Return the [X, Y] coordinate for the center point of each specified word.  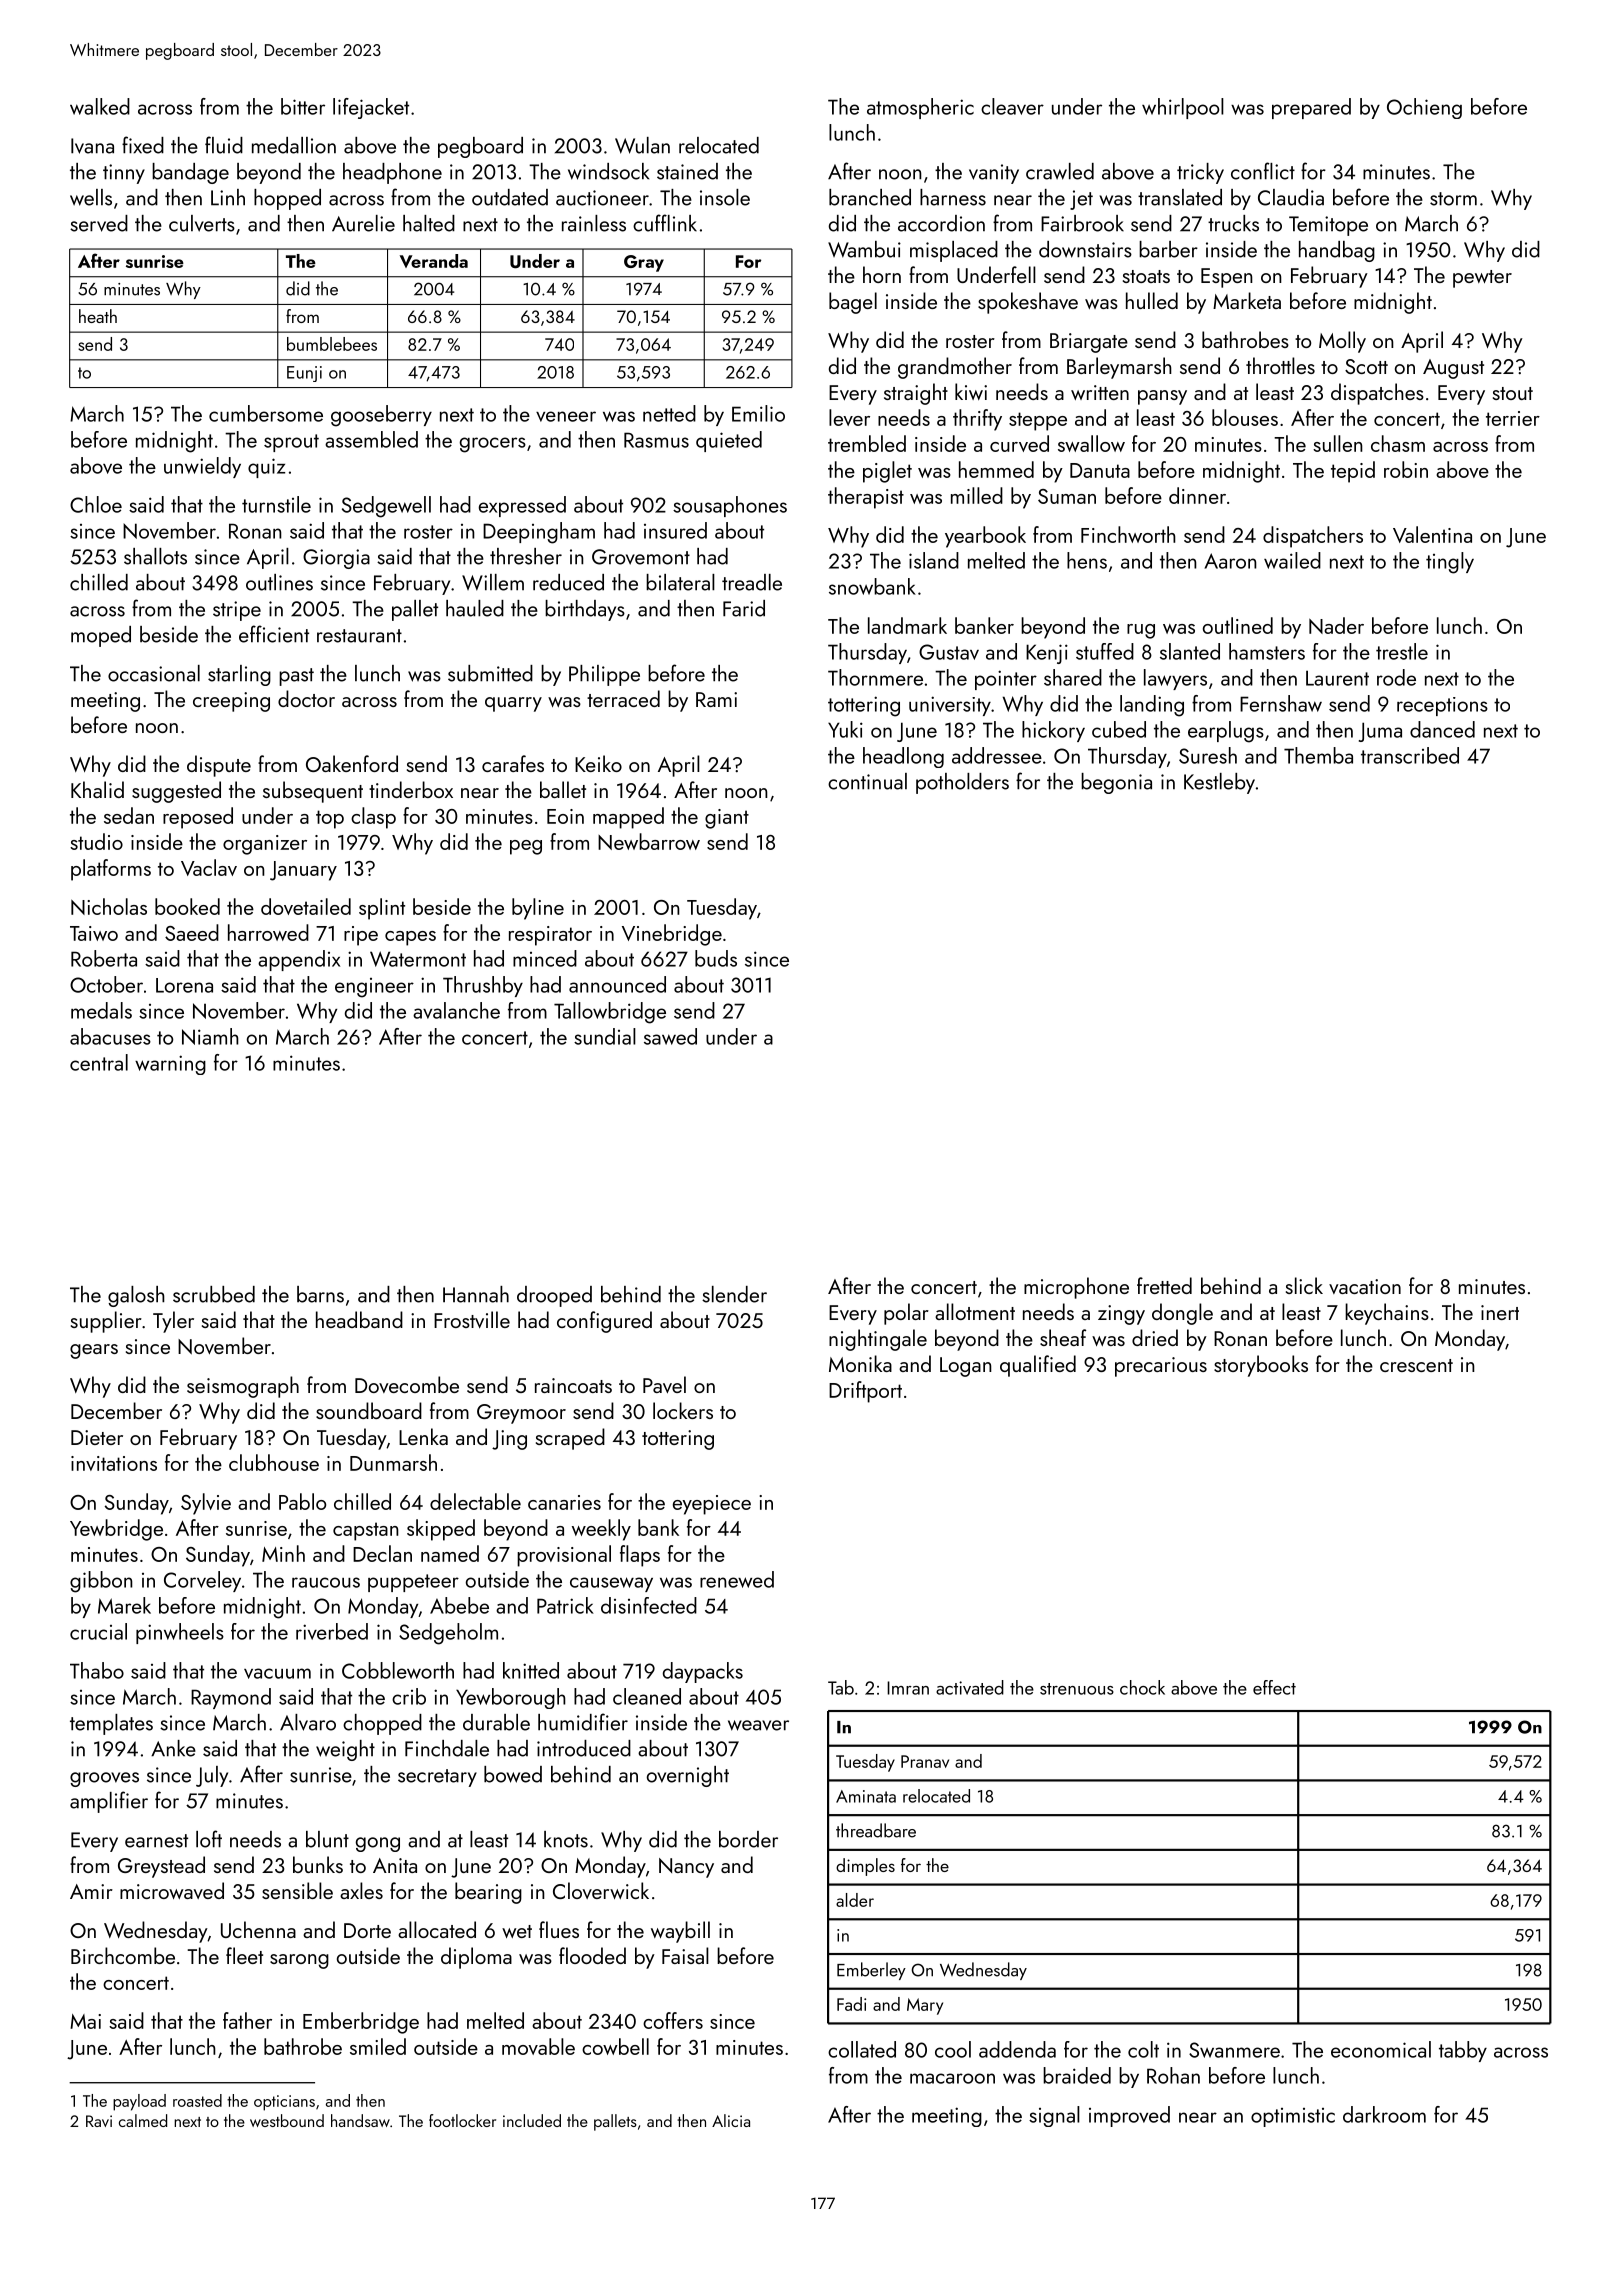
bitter [303, 106]
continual [867, 781]
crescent [1416, 1365]
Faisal [685, 1955]
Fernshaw [1281, 703]
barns [320, 1294]
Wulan [642, 145]
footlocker [462, 2120]
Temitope [1328, 226]
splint [382, 909]
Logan [966, 1367]
